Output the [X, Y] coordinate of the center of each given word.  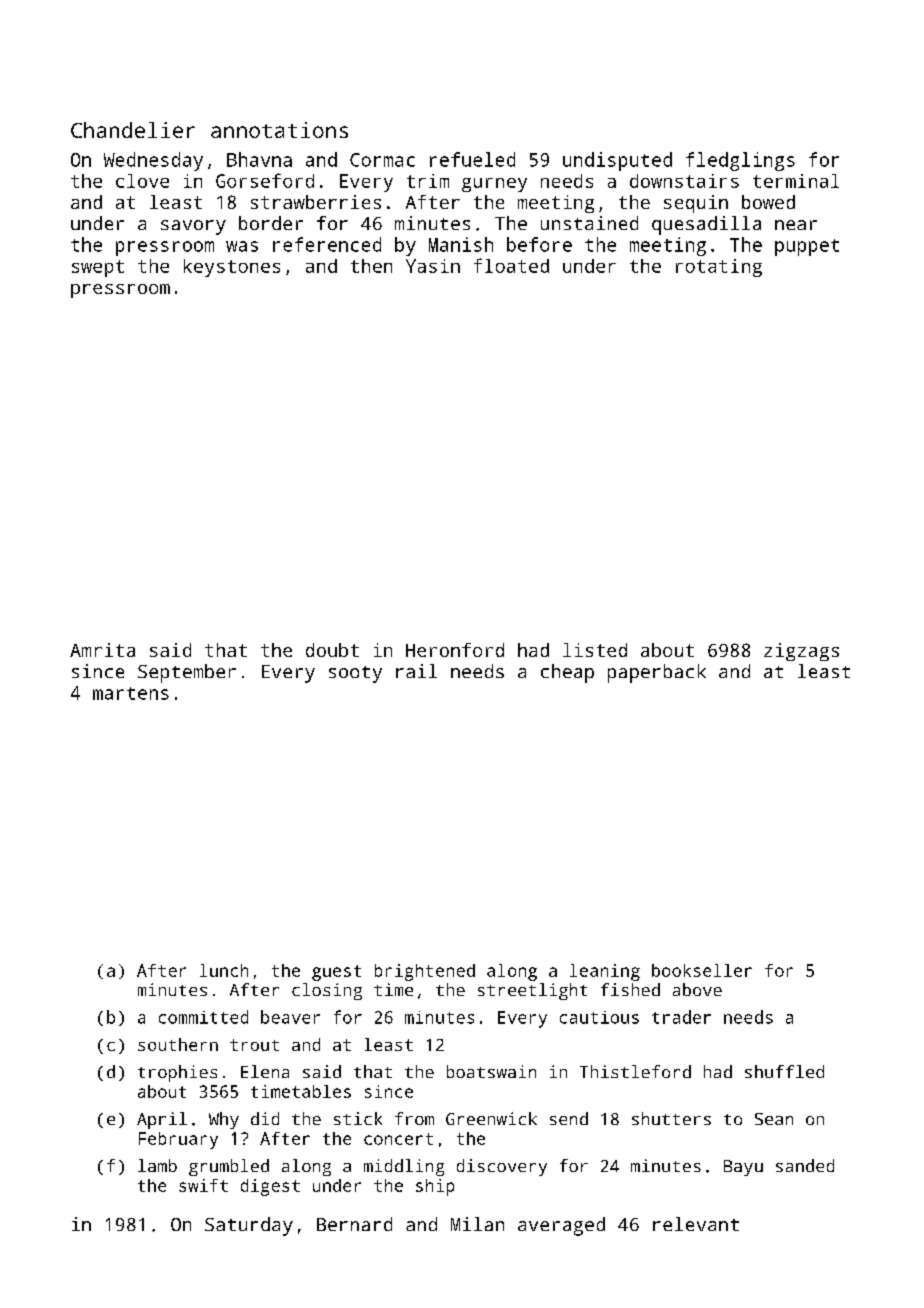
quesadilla [706, 225]
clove [142, 181]
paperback [657, 673]
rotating [719, 268]
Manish [461, 244]
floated [511, 265]
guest [336, 973]
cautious [599, 1017]
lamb [157, 1165]
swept [98, 268]
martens [131, 693]
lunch [224, 970]
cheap [567, 673]
